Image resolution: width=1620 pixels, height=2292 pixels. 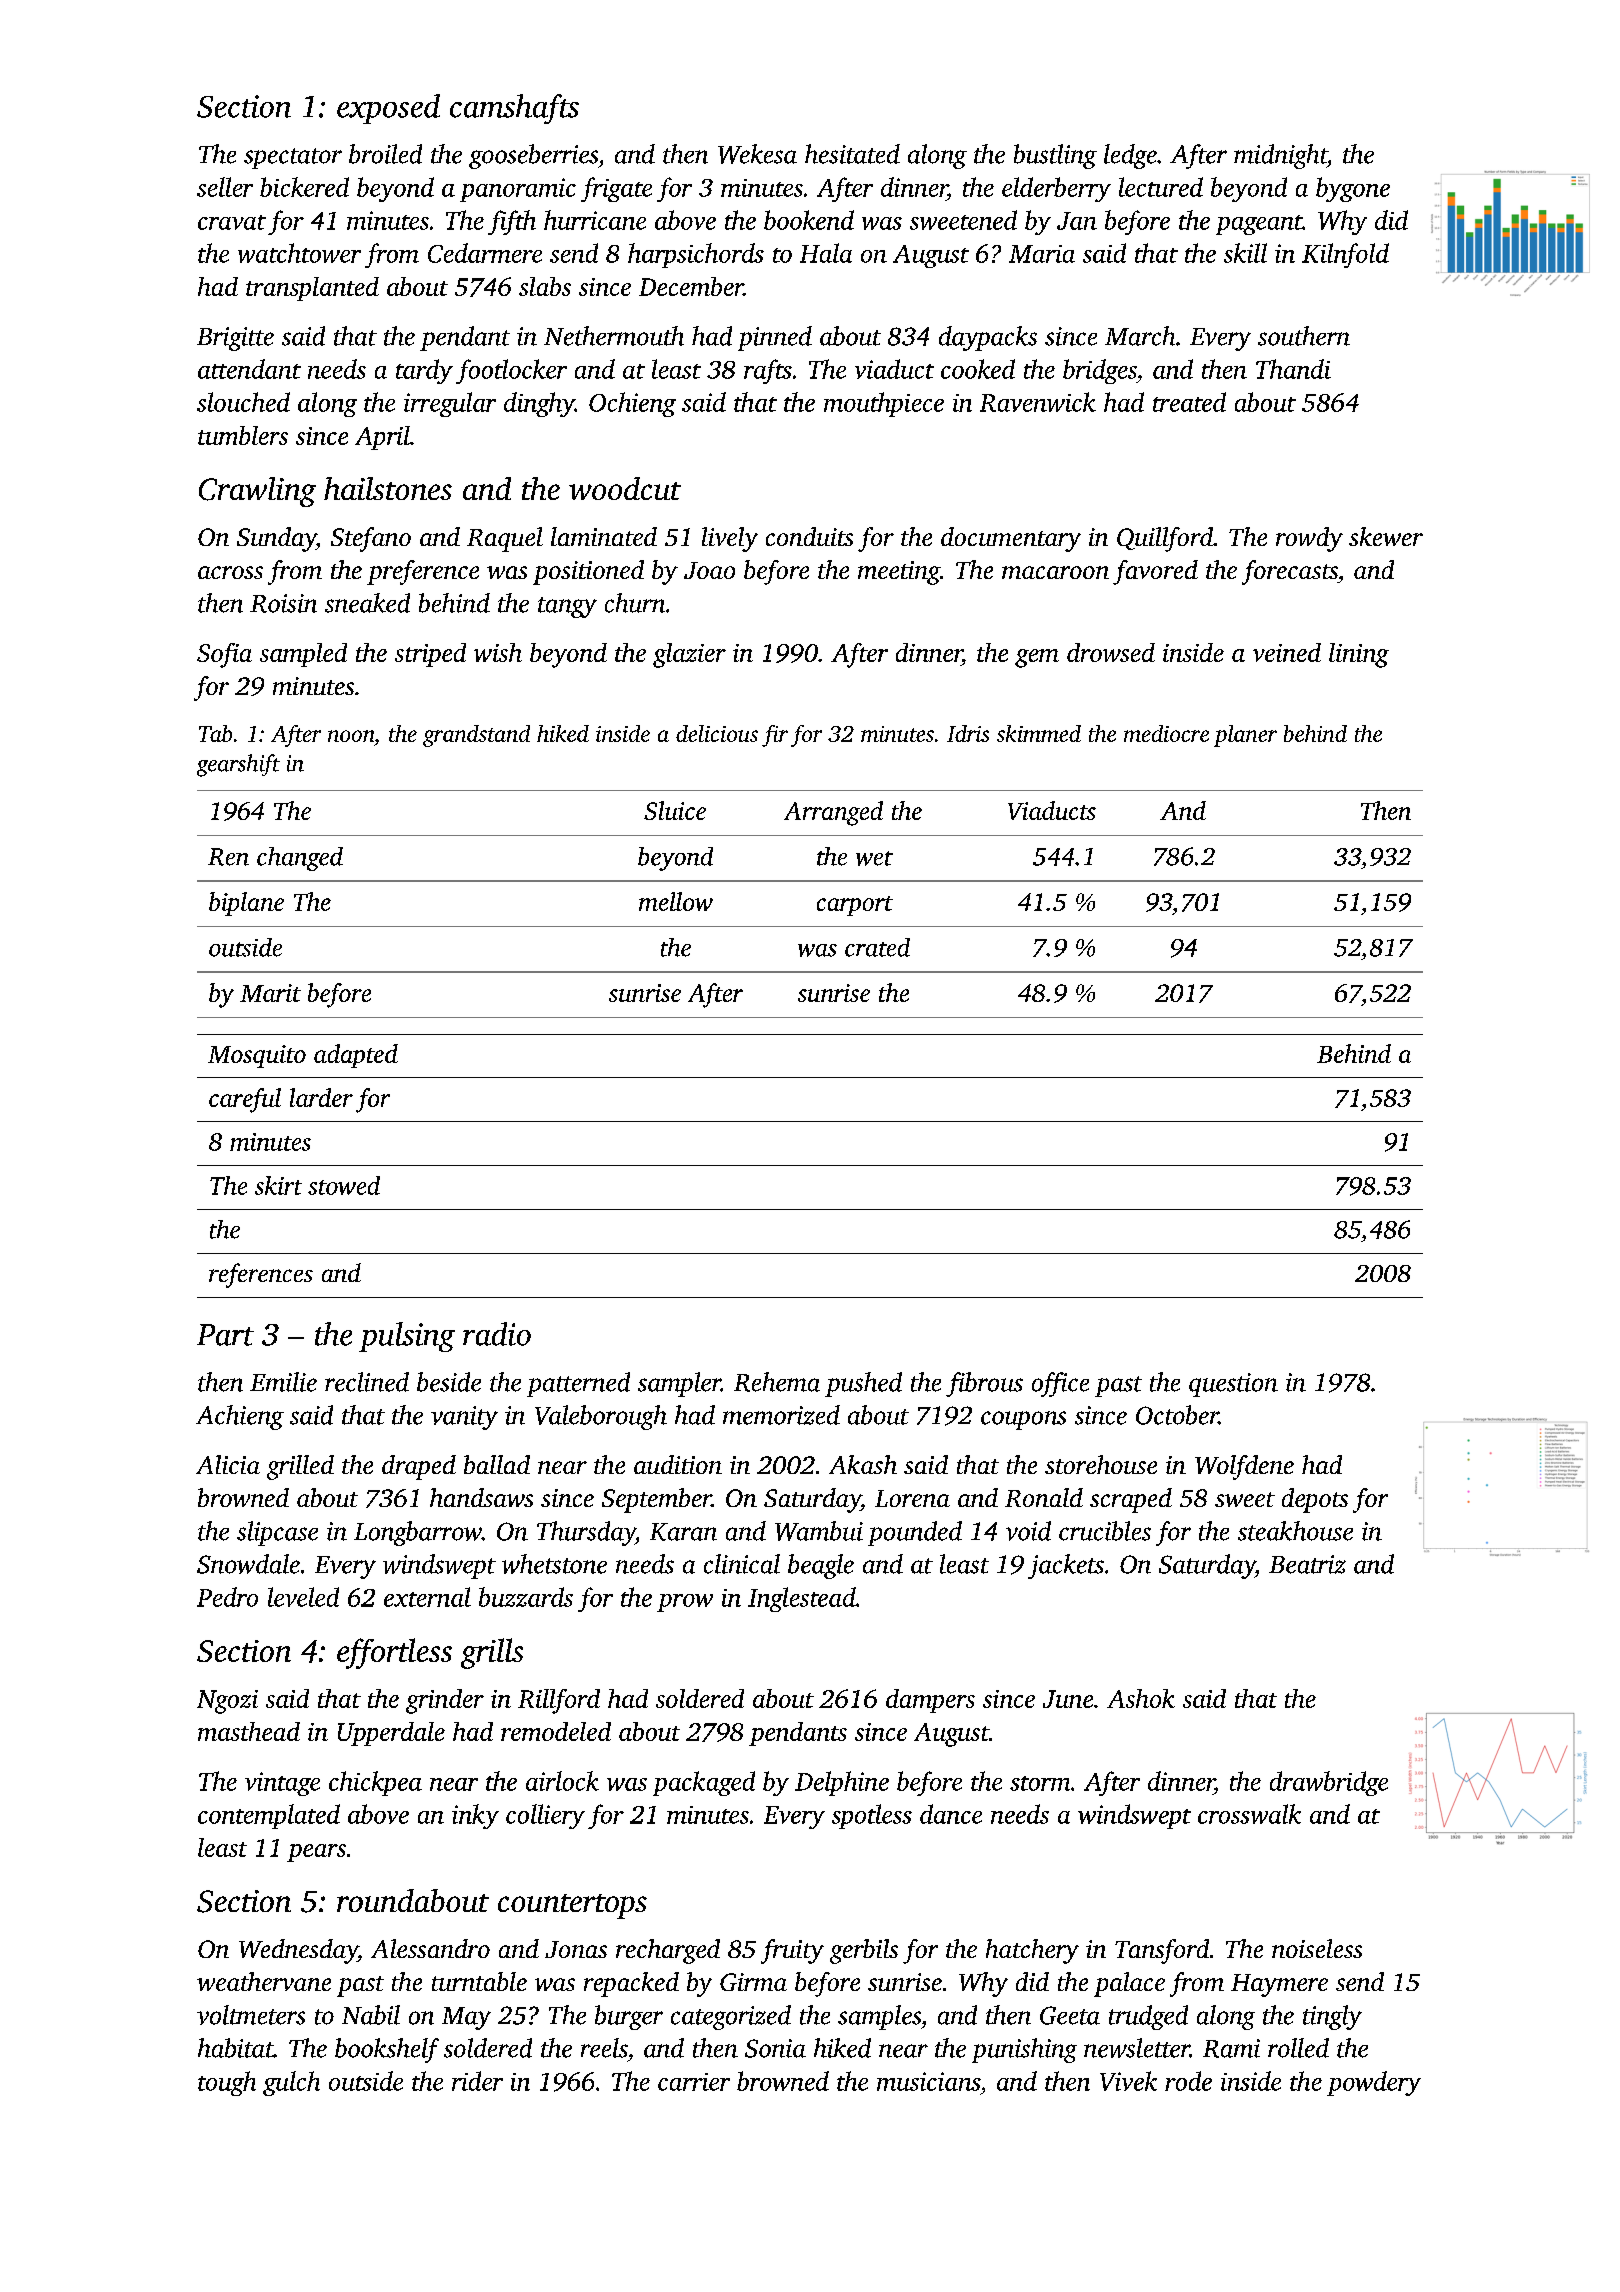 I want to click on preference, so click(x=423, y=572).
